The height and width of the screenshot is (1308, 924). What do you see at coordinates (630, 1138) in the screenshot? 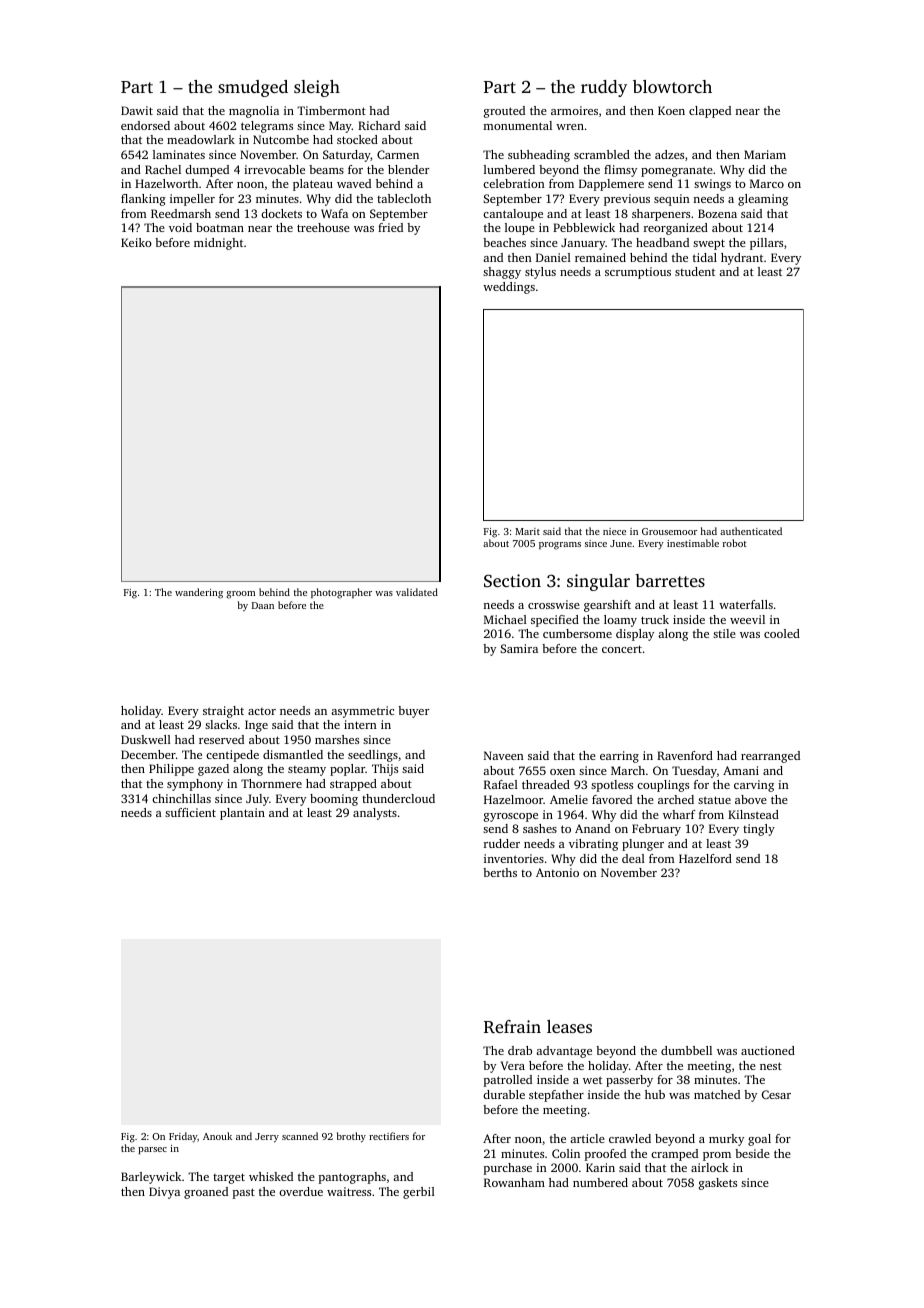
I see `crawled` at bounding box center [630, 1138].
